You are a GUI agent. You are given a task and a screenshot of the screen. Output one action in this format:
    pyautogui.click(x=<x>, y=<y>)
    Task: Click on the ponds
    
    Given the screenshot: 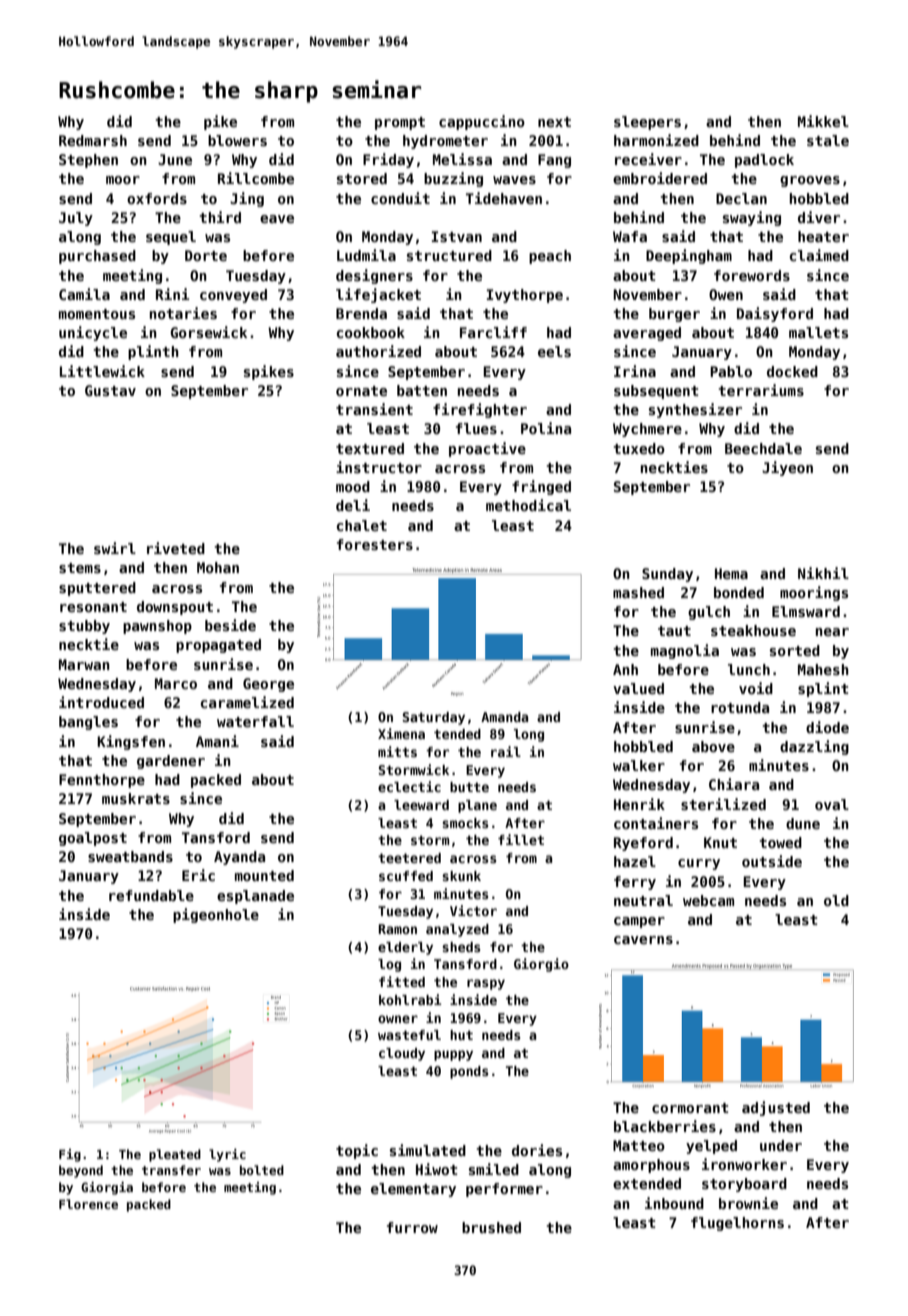 What is the action you would take?
    pyautogui.click(x=469, y=1072)
